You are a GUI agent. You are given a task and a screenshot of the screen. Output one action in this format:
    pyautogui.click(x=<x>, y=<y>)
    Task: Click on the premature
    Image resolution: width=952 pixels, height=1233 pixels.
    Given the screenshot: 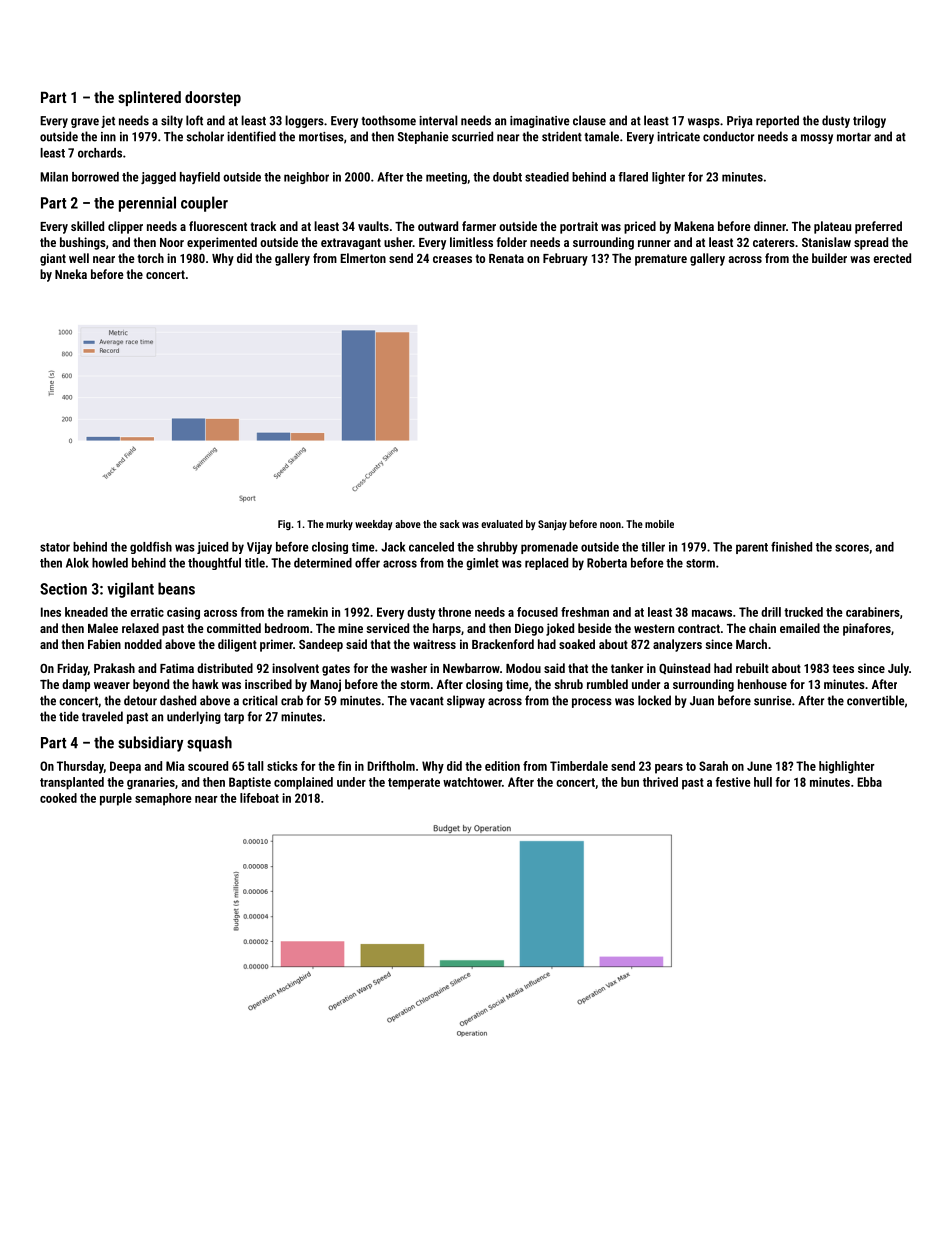 What is the action you would take?
    pyautogui.click(x=661, y=260)
